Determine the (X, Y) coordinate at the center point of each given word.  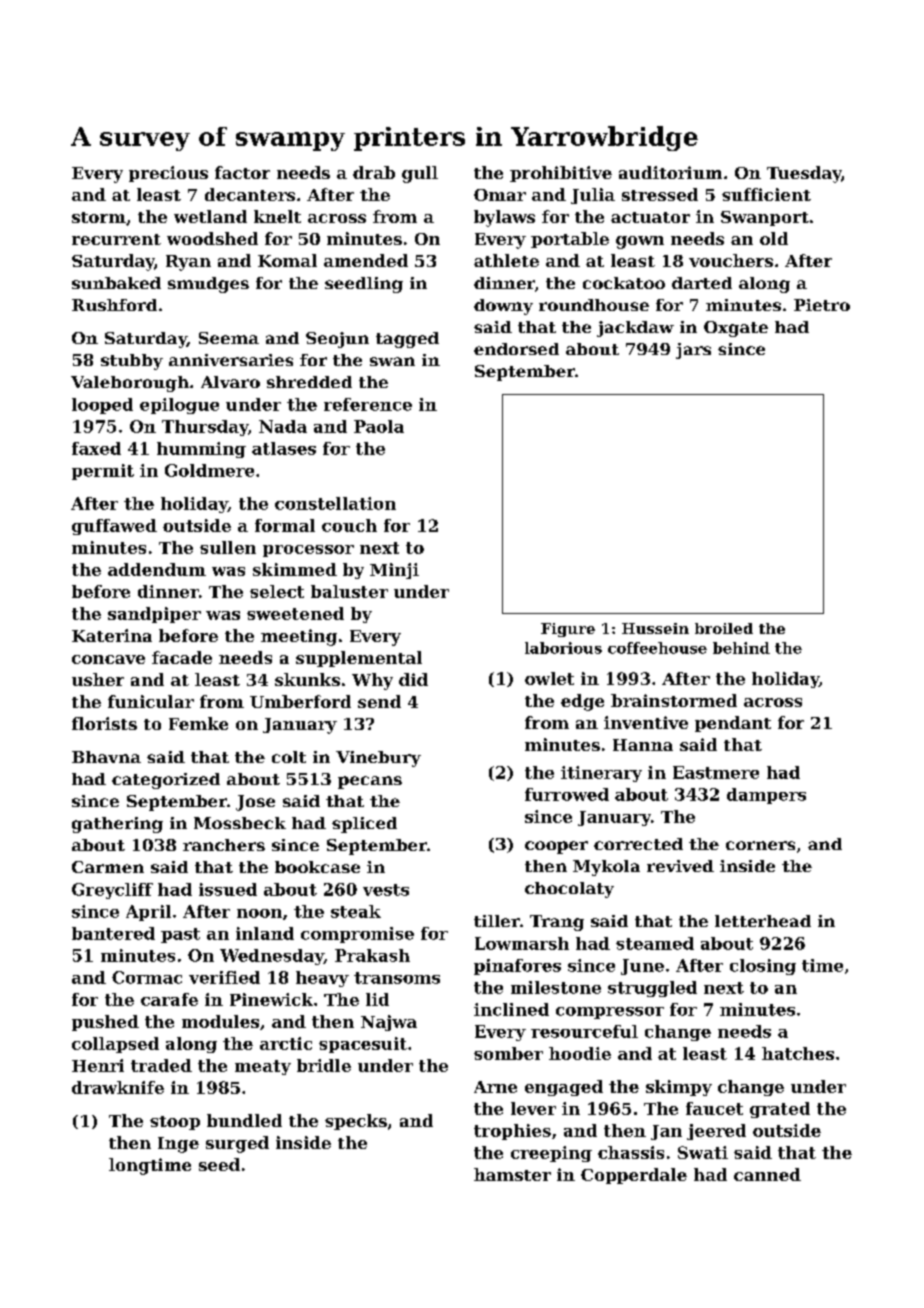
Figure (568, 630)
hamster (512, 1174)
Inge (178, 1145)
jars (693, 351)
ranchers (224, 845)
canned (767, 1174)
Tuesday (804, 174)
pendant (733, 724)
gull (420, 174)
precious (168, 174)
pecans (370, 782)
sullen (228, 547)
